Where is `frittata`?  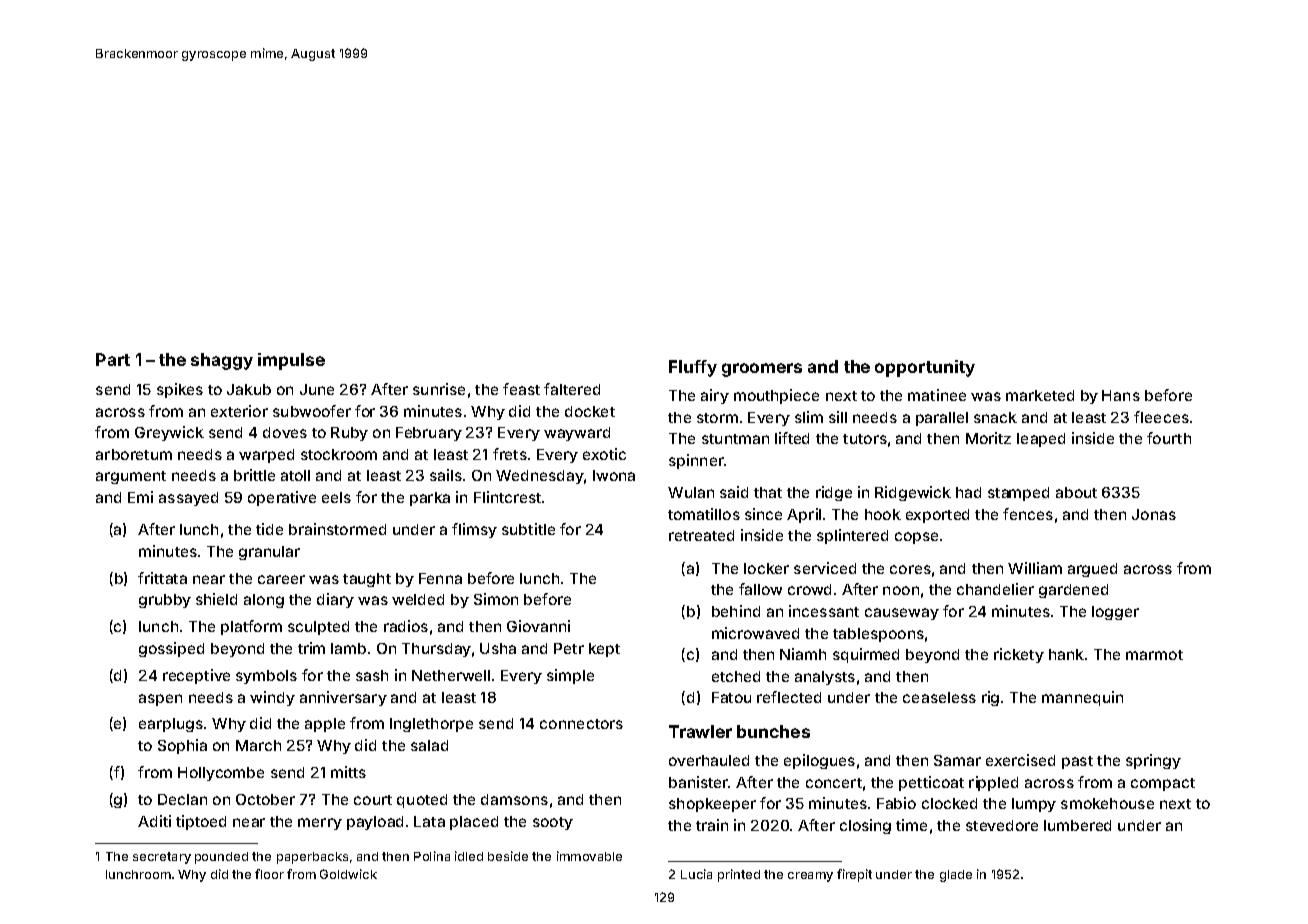 frittata is located at coordinates (162, 578).
